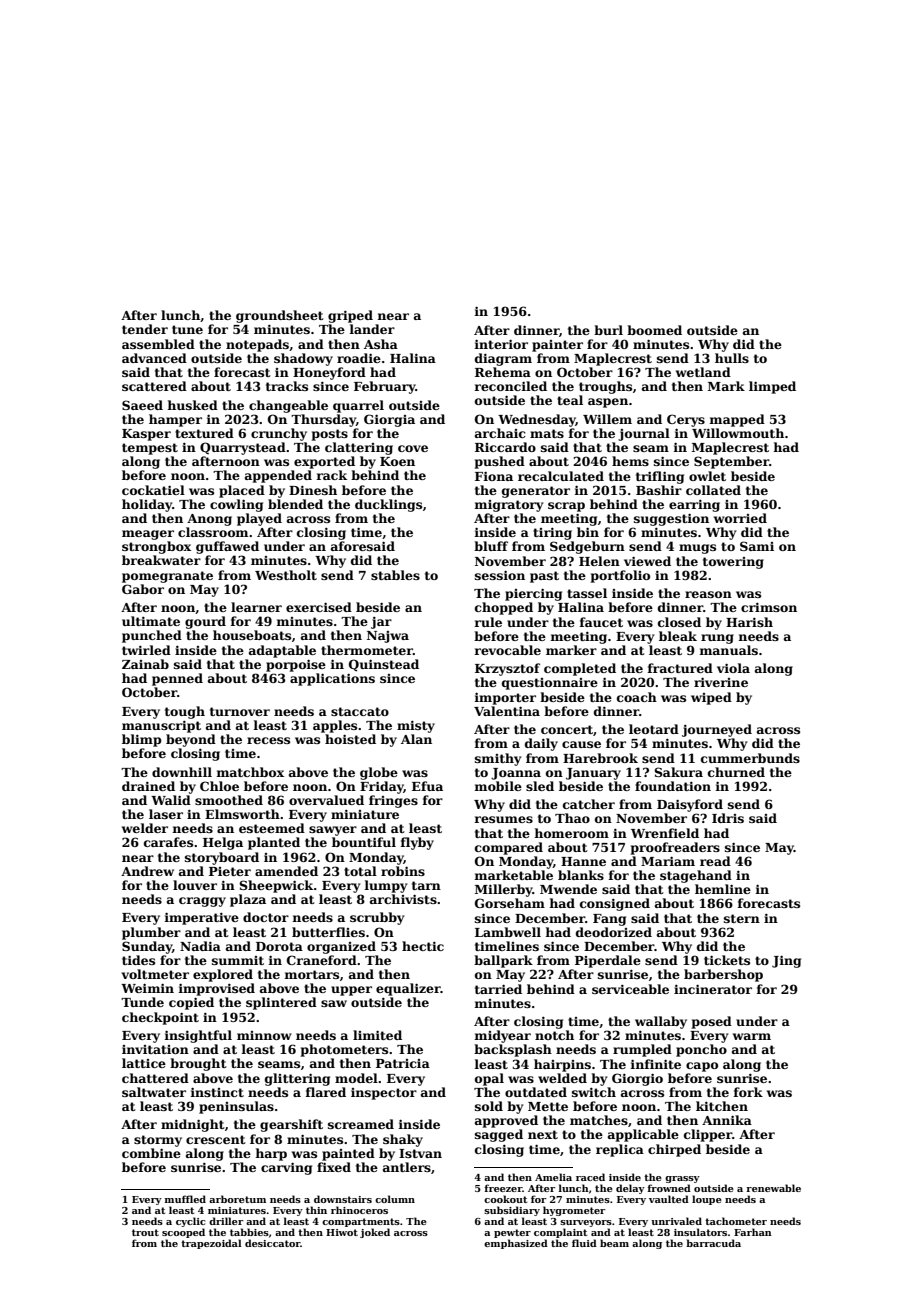 The height and width of the image is (1308, 924). I want to click on mugs, so click(697, 549).
